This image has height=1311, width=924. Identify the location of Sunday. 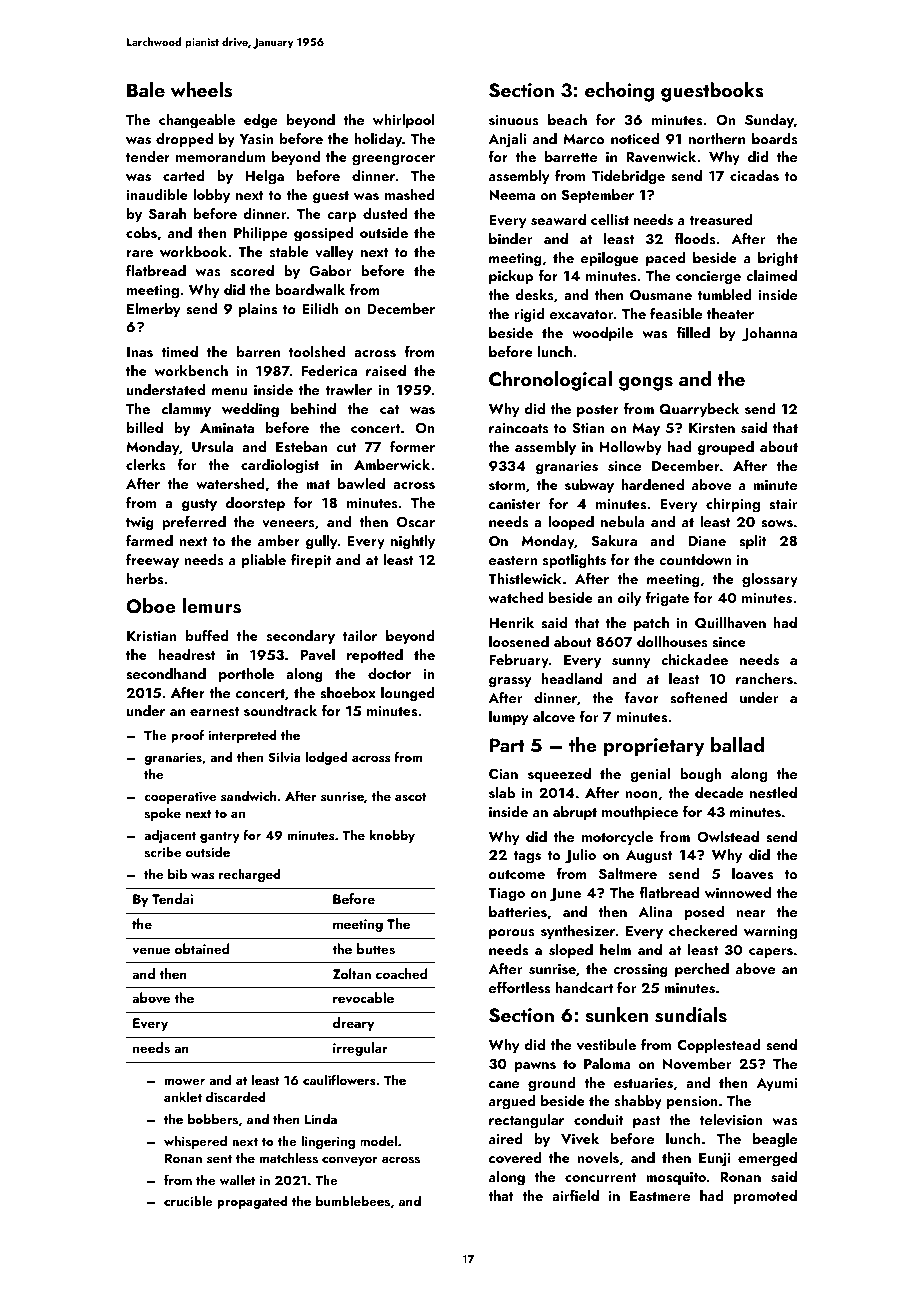
(769, 121).
